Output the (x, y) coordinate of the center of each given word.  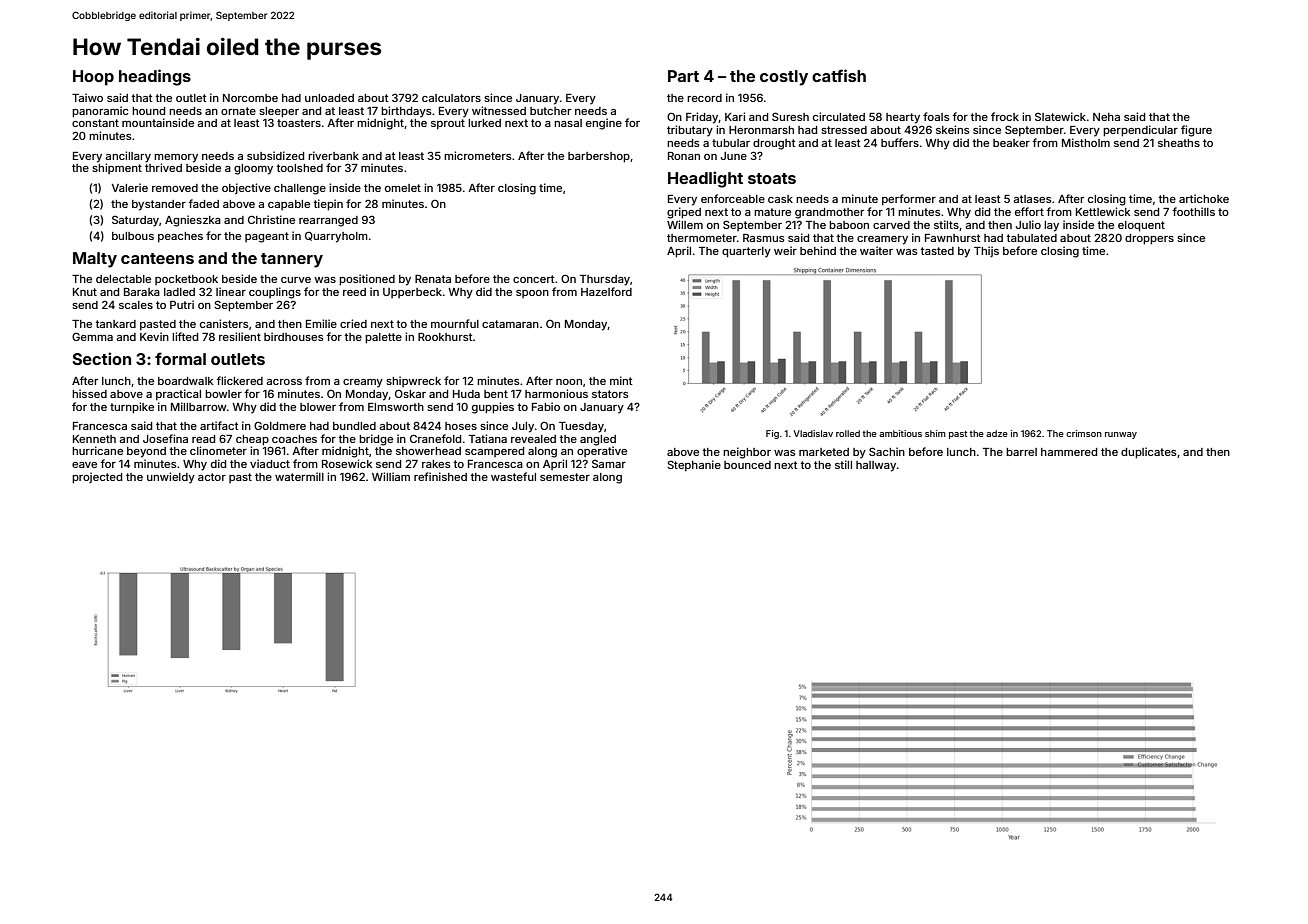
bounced (747, 465)
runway (1121, 435)
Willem (685, 224)
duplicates (1148, 453)
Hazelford (606, 291)
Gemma (92, 336)
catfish (839, 75)
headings (155, 77)
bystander (159, 205)
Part (683, 76)
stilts (946, 224)
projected (97, 478)
